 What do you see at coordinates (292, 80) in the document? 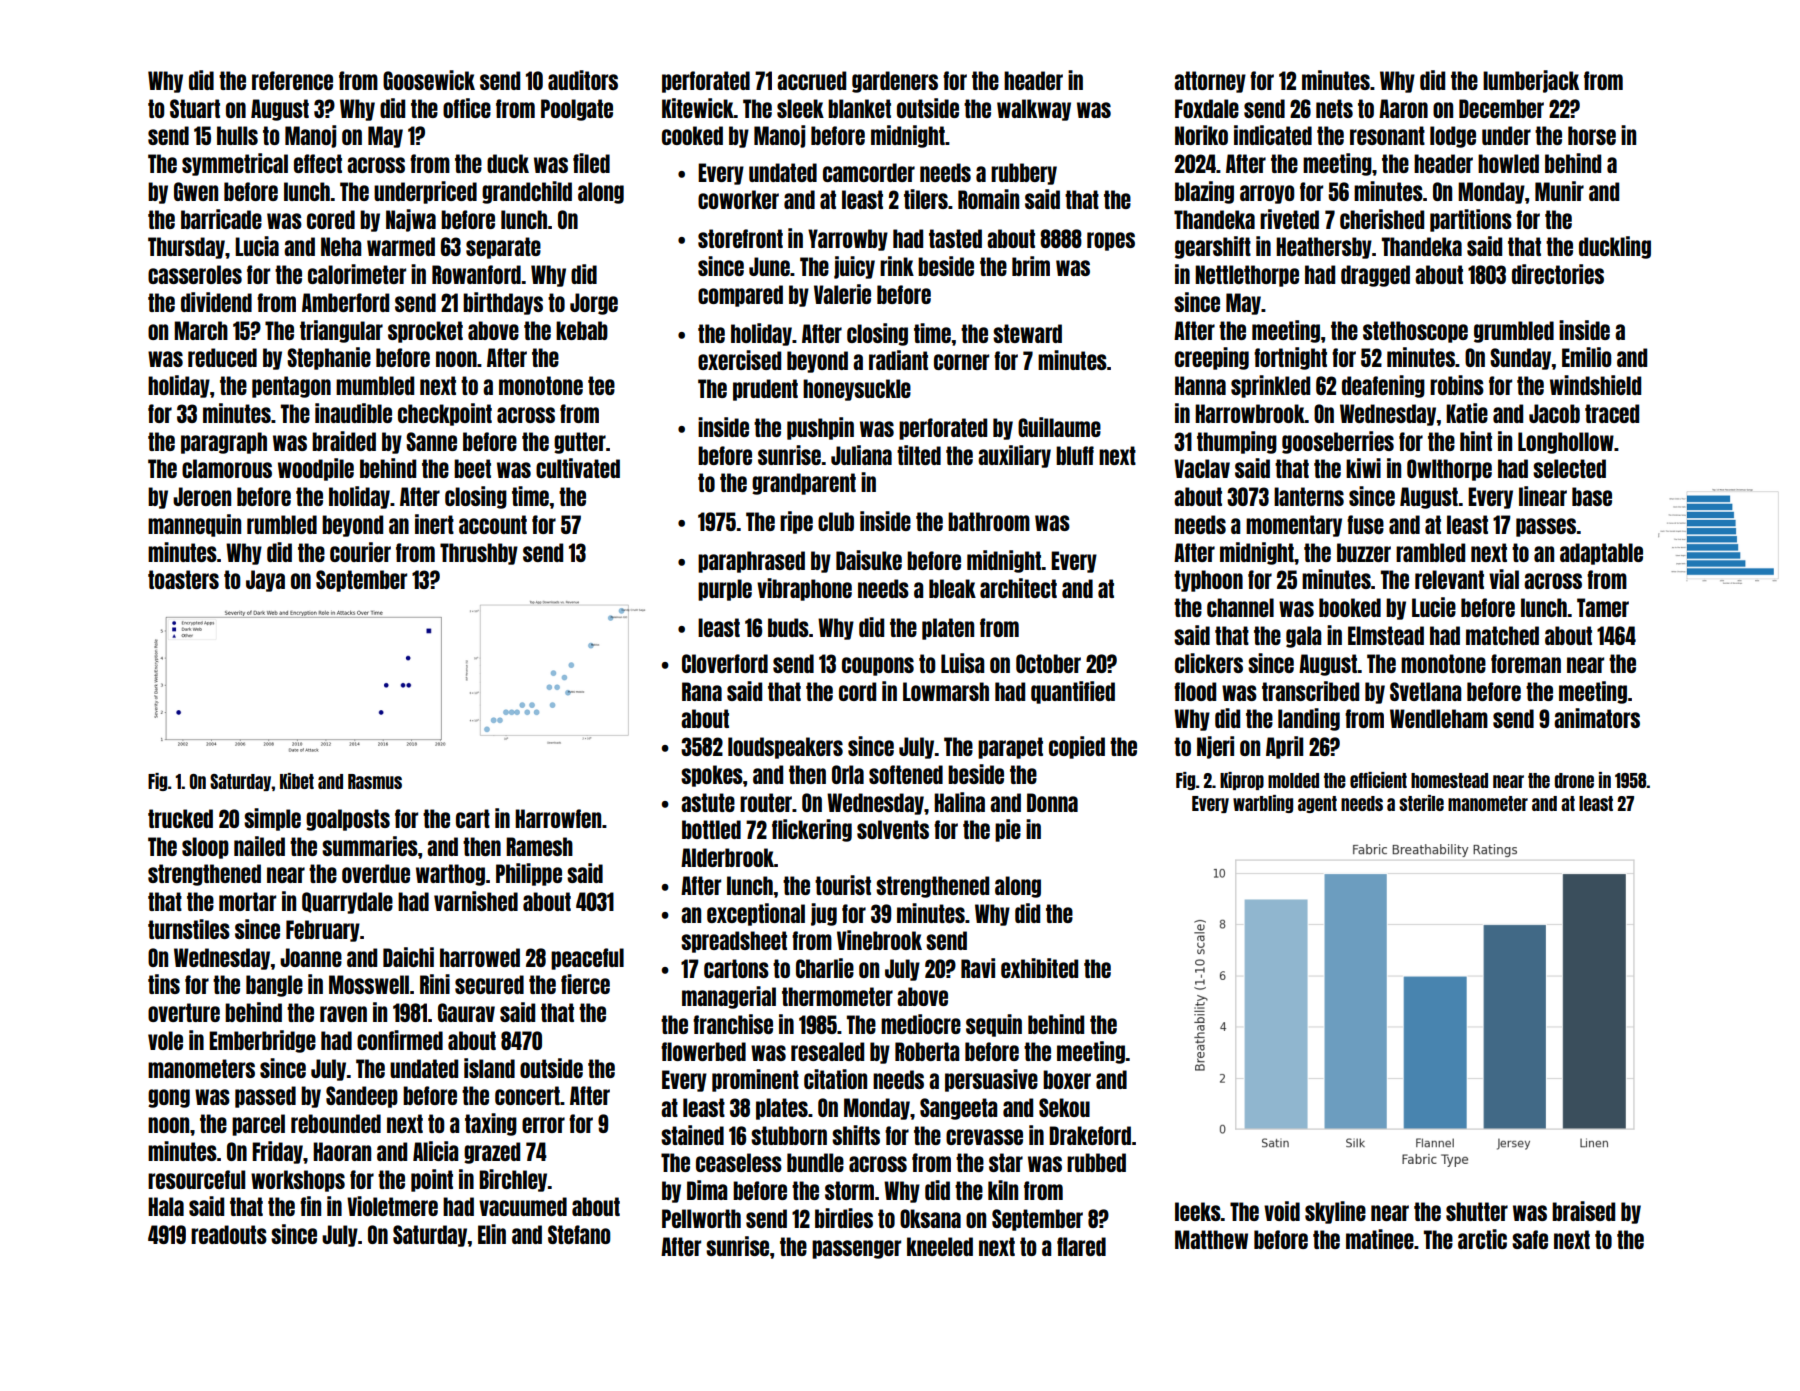
I see `reference` at bounding box center [292, 80].
